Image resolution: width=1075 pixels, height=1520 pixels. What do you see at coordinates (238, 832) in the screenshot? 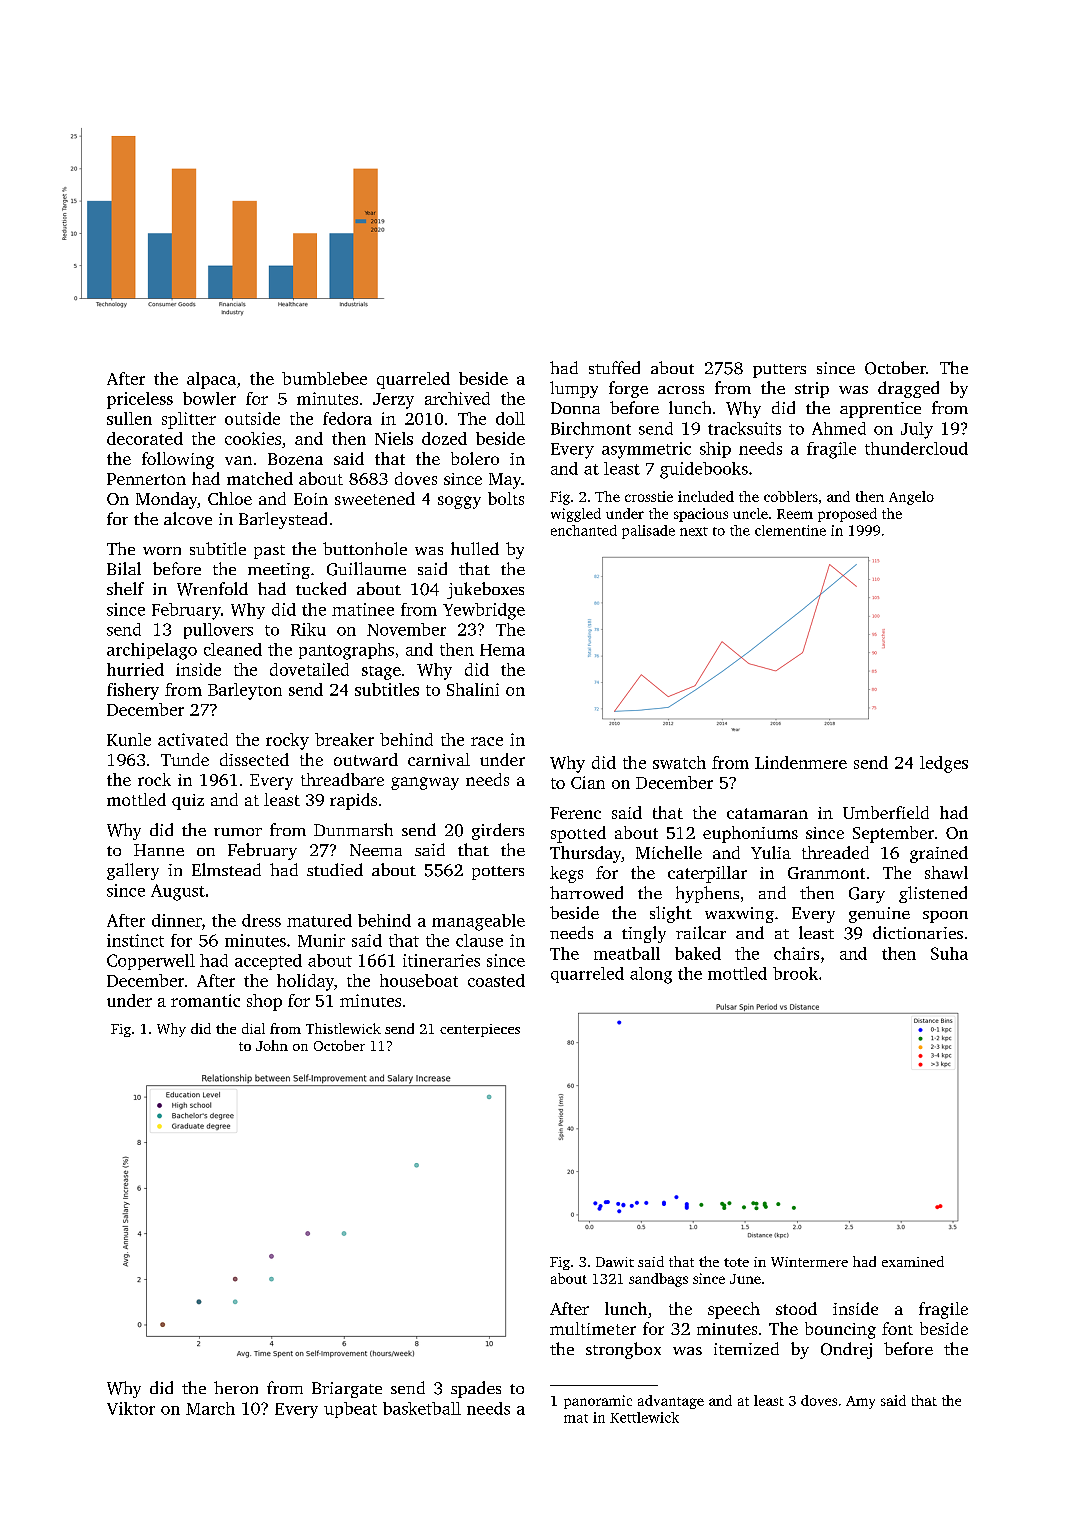
I see `rumor` at bounding box center [238, 832].
